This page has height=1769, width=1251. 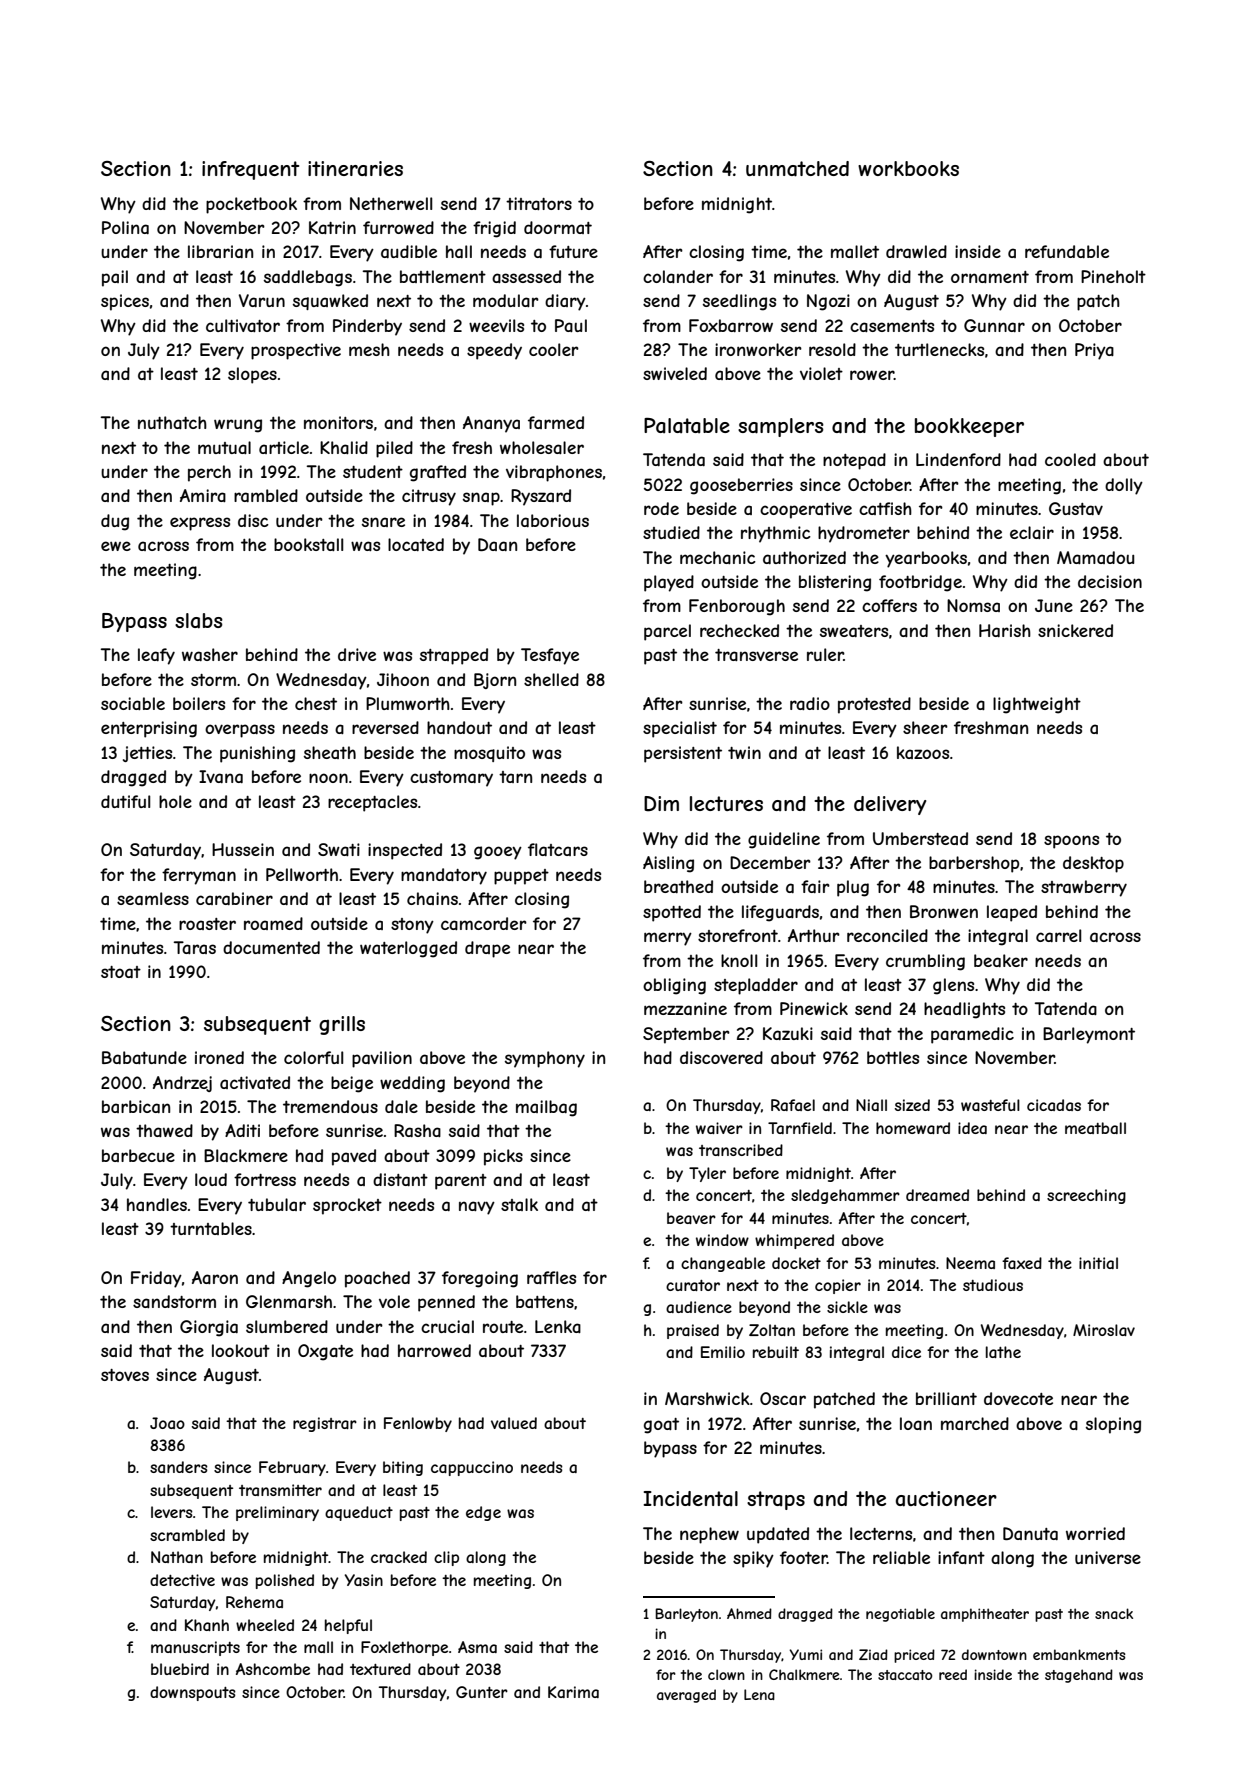 I want to click on meatball, so click(x=1095, y=1128).
